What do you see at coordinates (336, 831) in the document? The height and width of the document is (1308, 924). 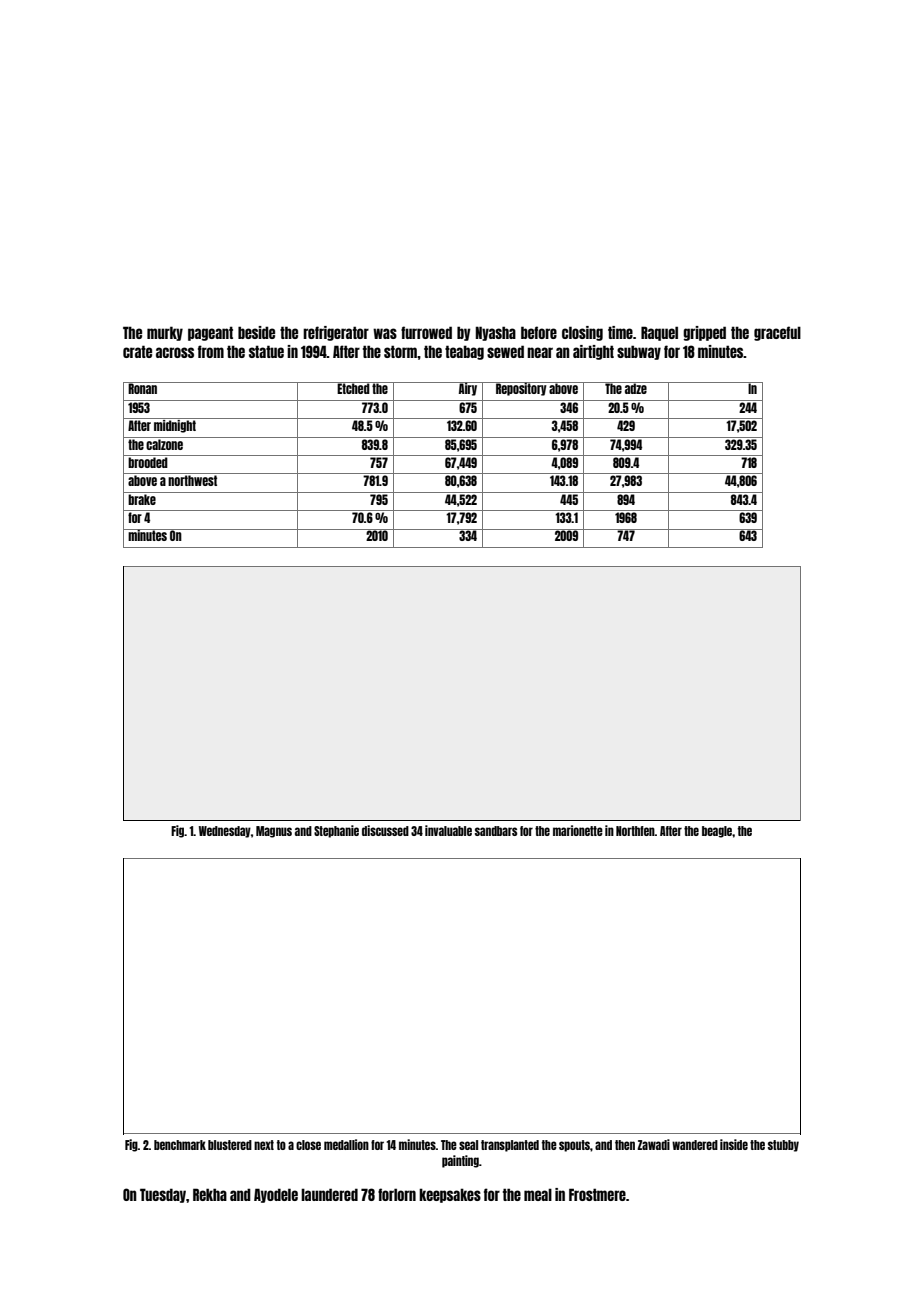 I see `Stephanie` at bounding box center [336, 831].
